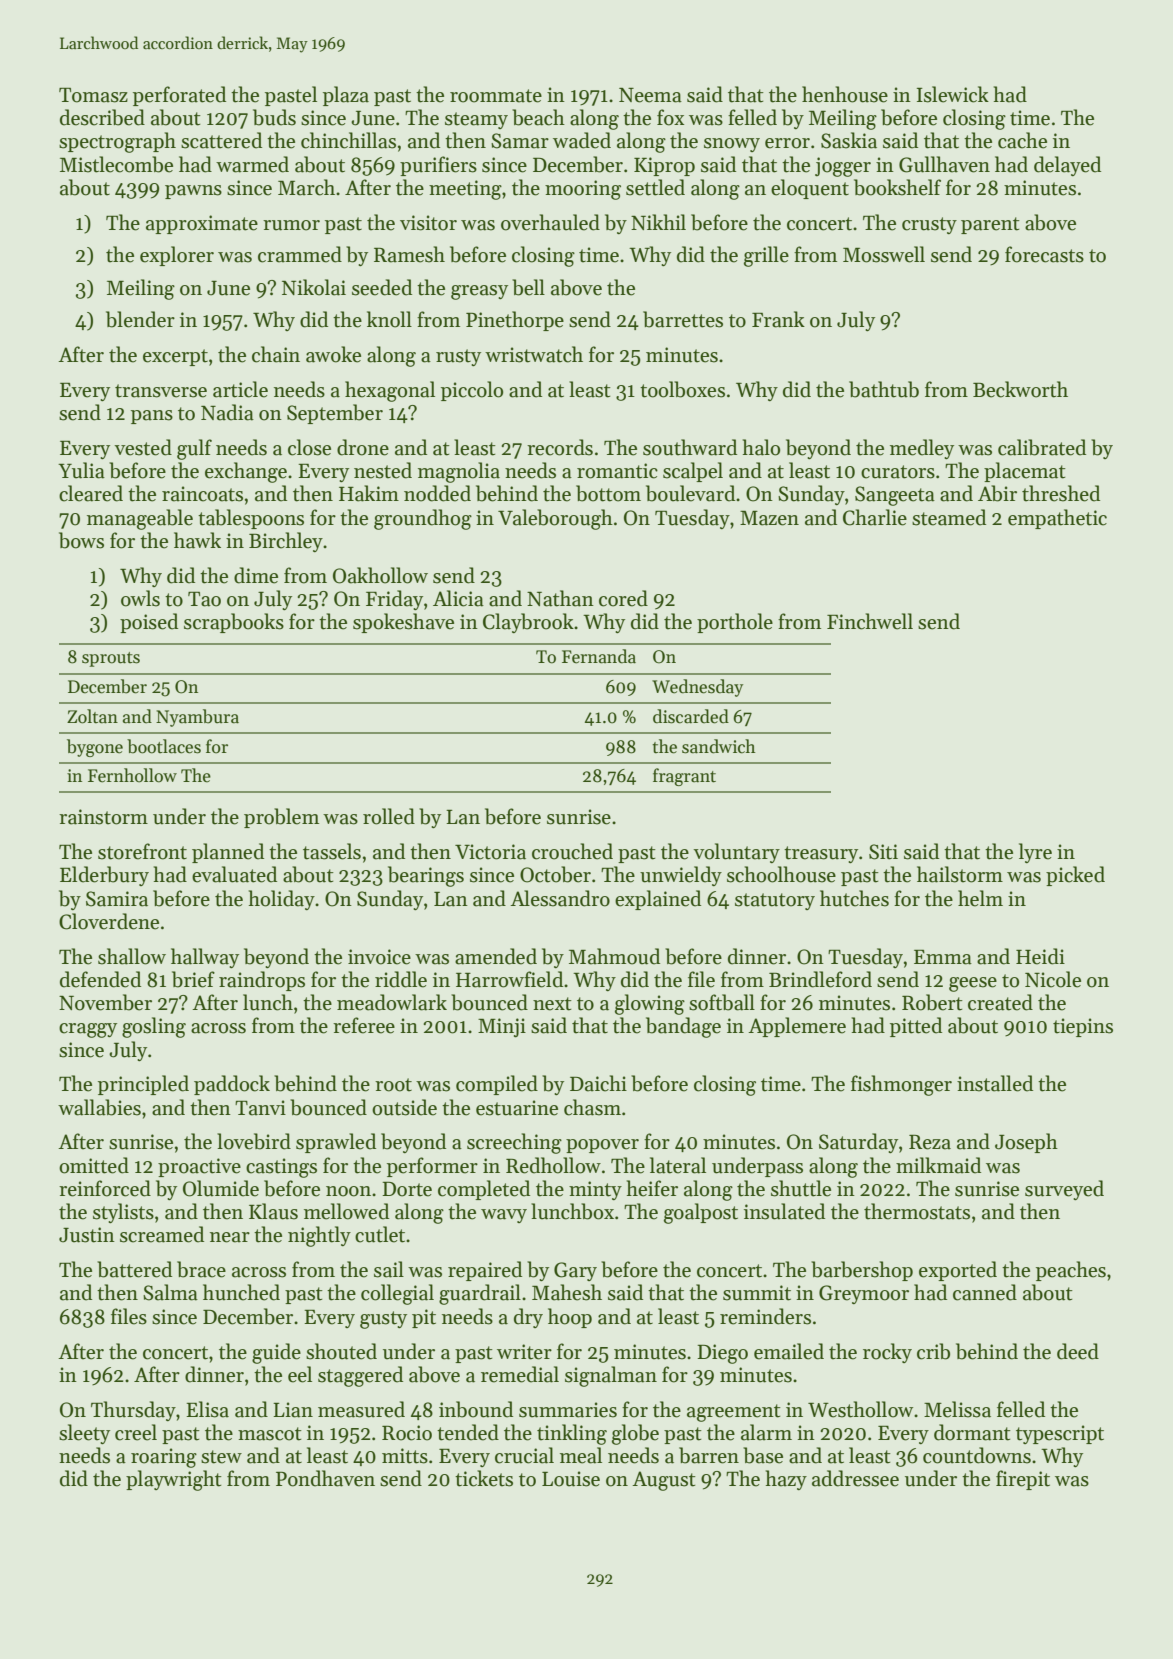  I want to click on spokeshave, so click(403, 623).
